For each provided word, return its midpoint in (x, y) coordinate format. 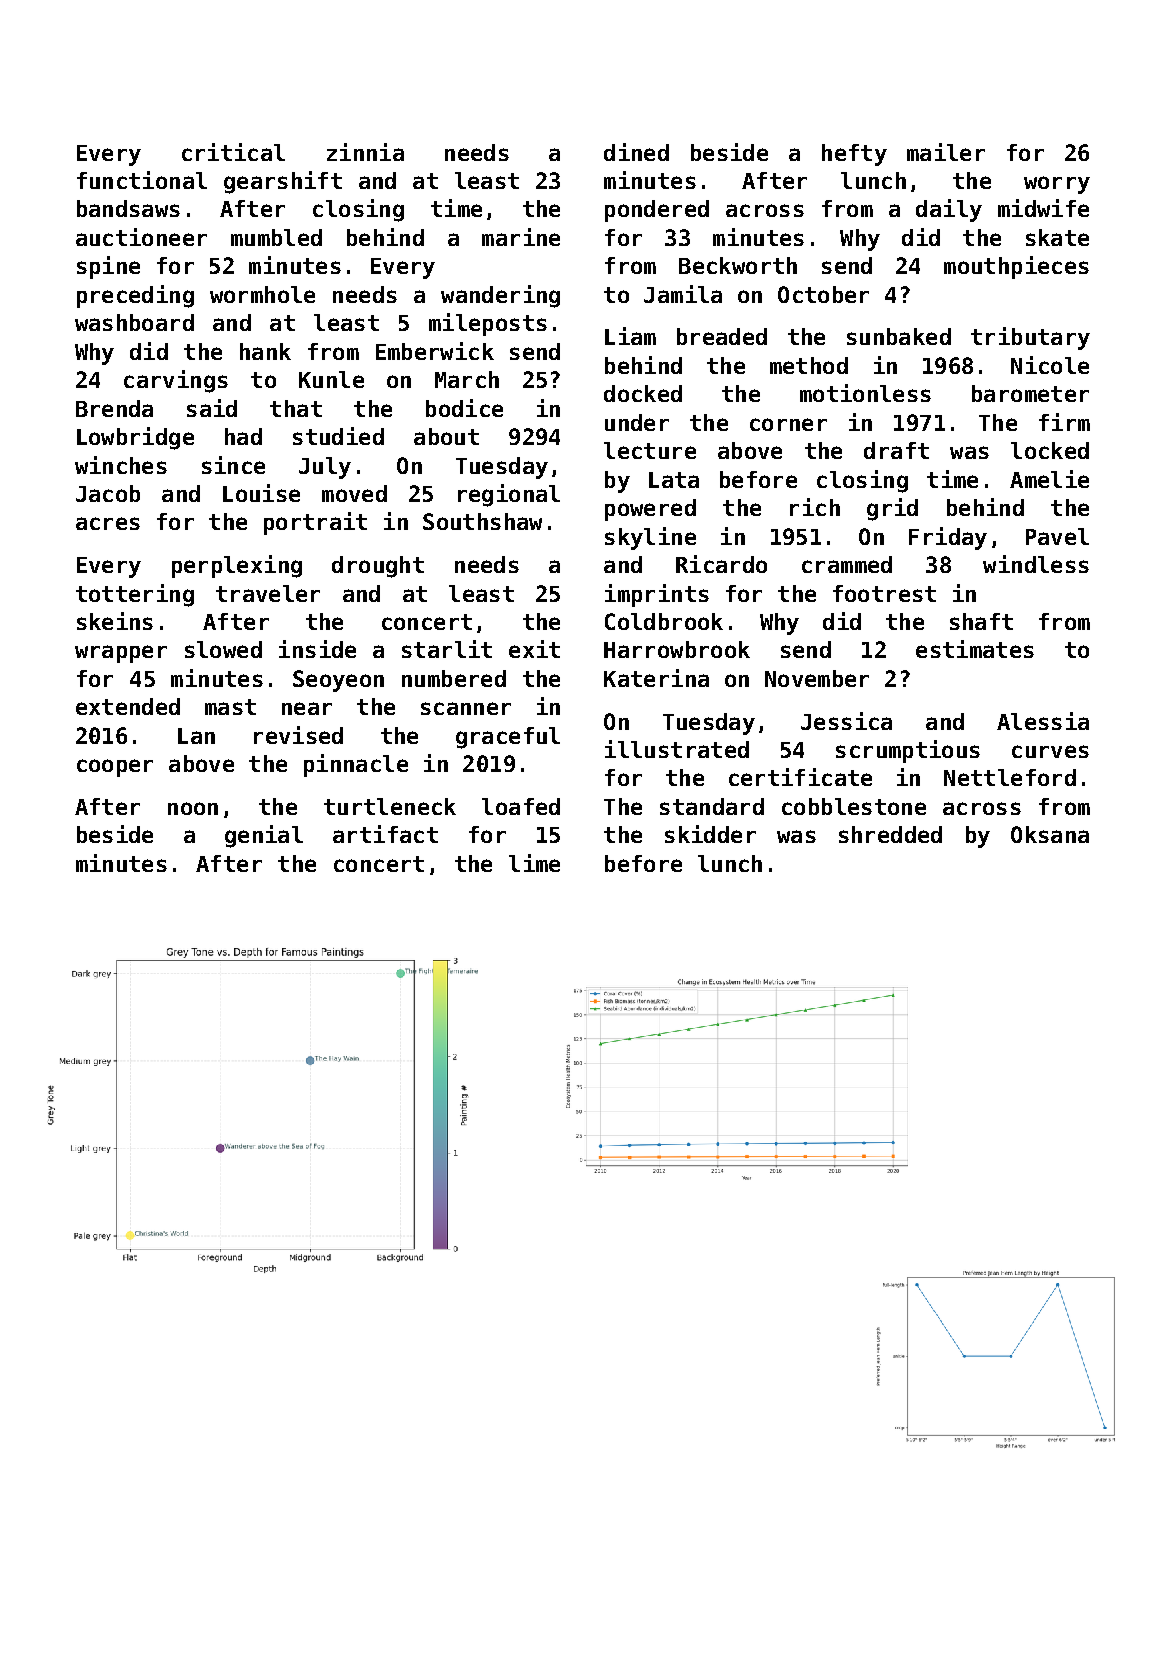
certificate (800, 777)
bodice (464, 408)
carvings (176, 381)
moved (354, 493)
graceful (508, 738)
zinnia (365, 152)
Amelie (1049, 479)
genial (264, 836)
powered (650, 510)
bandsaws (128, 208)
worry (1057, 185)
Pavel (1057, 536)
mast (230, 707)
